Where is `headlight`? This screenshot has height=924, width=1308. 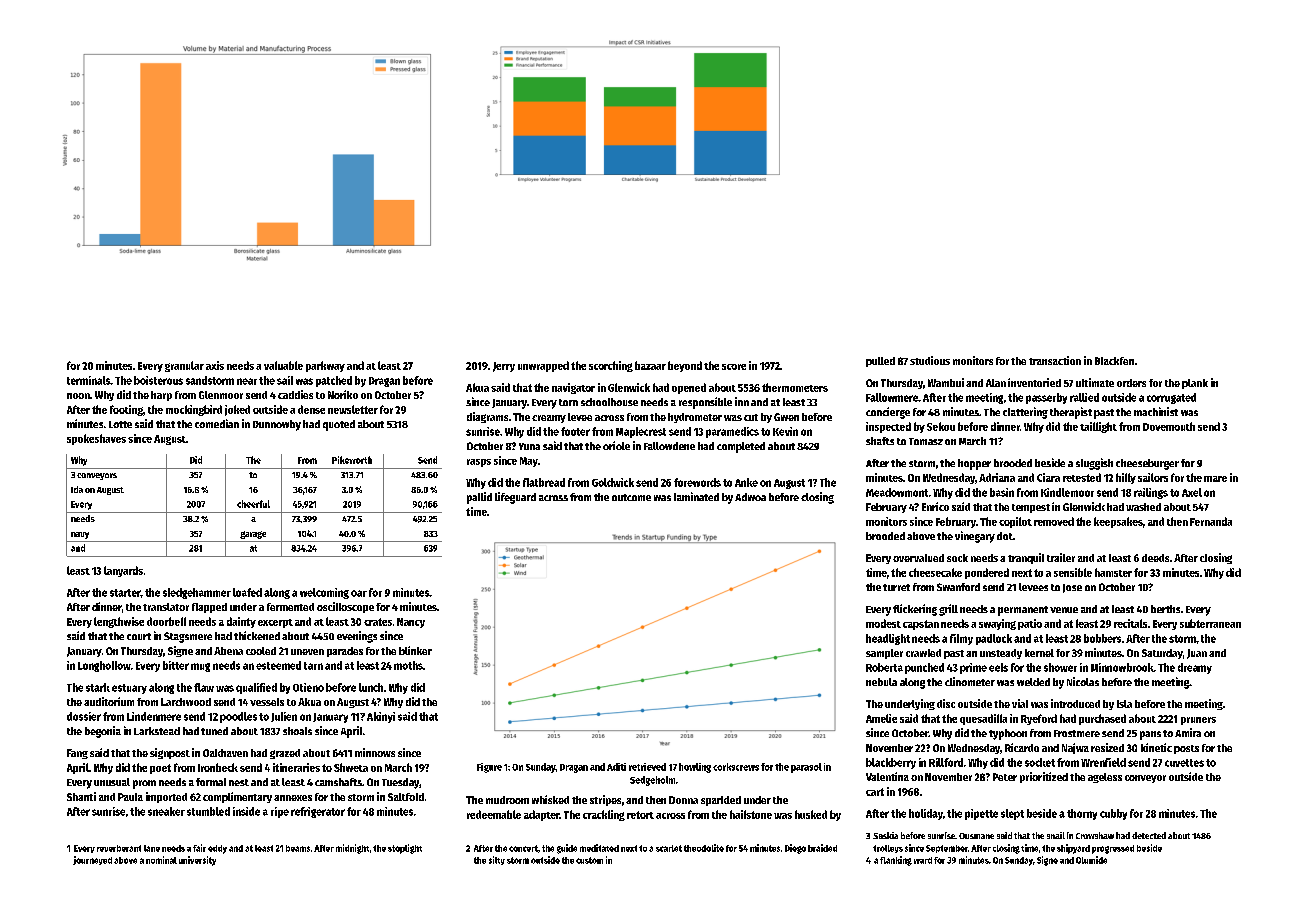
headlight is located at coordinates (888, 639).
